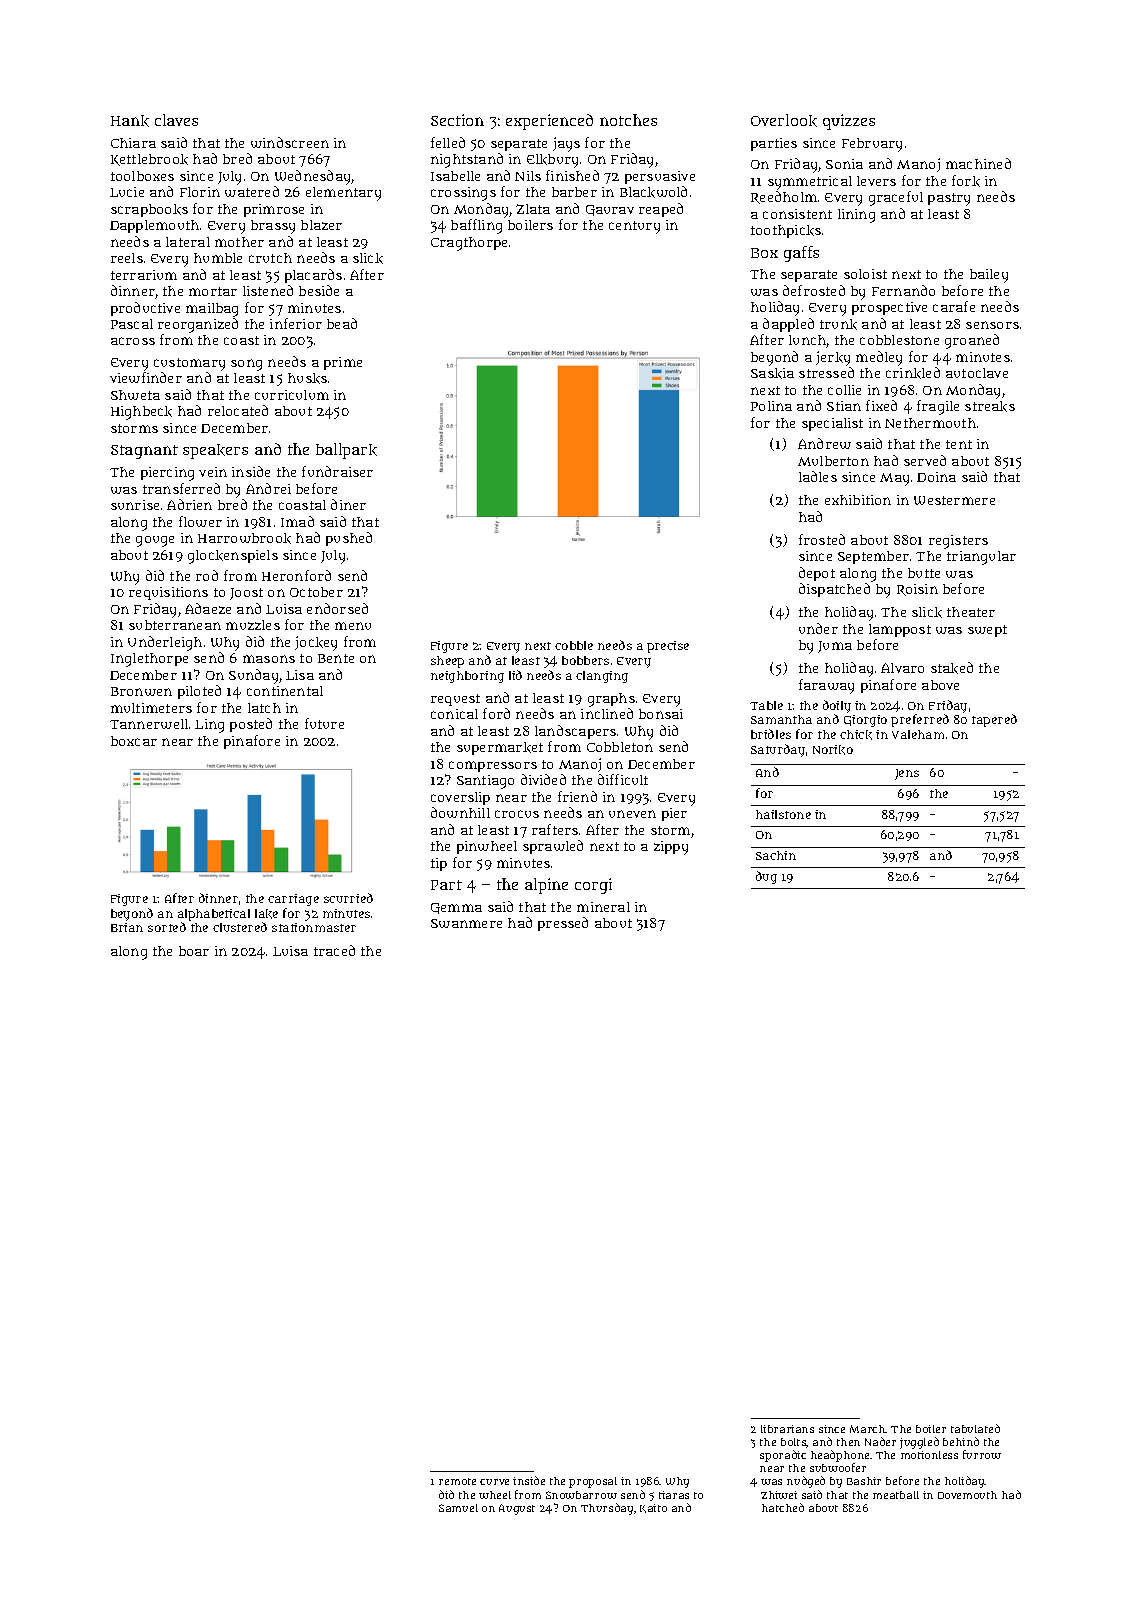 The image size is (1135, 1605). Describe the element at coordinates (208, 608) in the screenshot. I see `Adaeze` at that location.
